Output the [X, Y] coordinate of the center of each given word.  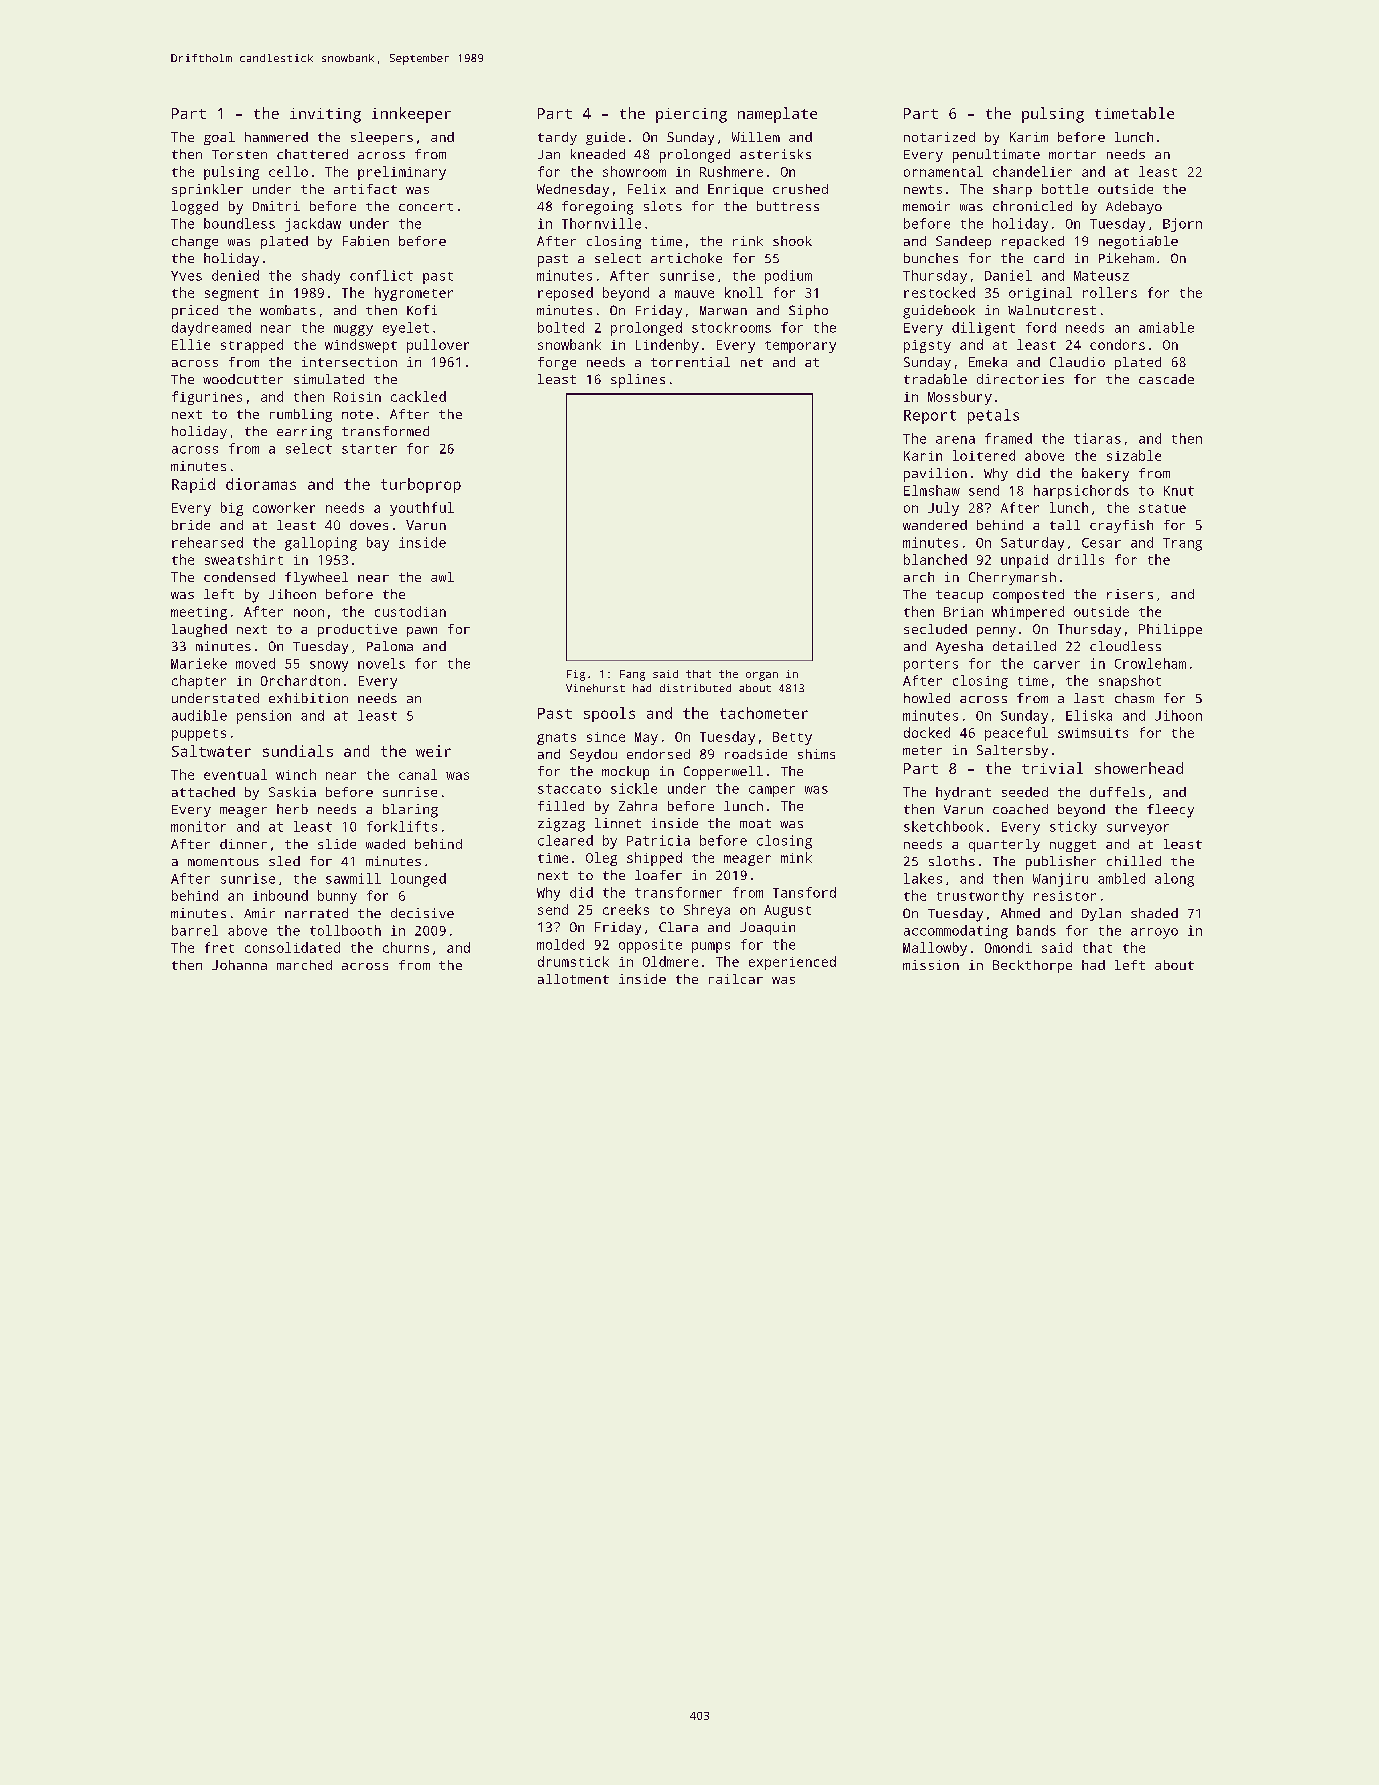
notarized [939, 137]
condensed [239, 577]
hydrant [963, 793]
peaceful [1016, 734]
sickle [634, 788]
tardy [557, 138]
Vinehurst [595, 688]
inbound [280, 895]
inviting [325, 115]
